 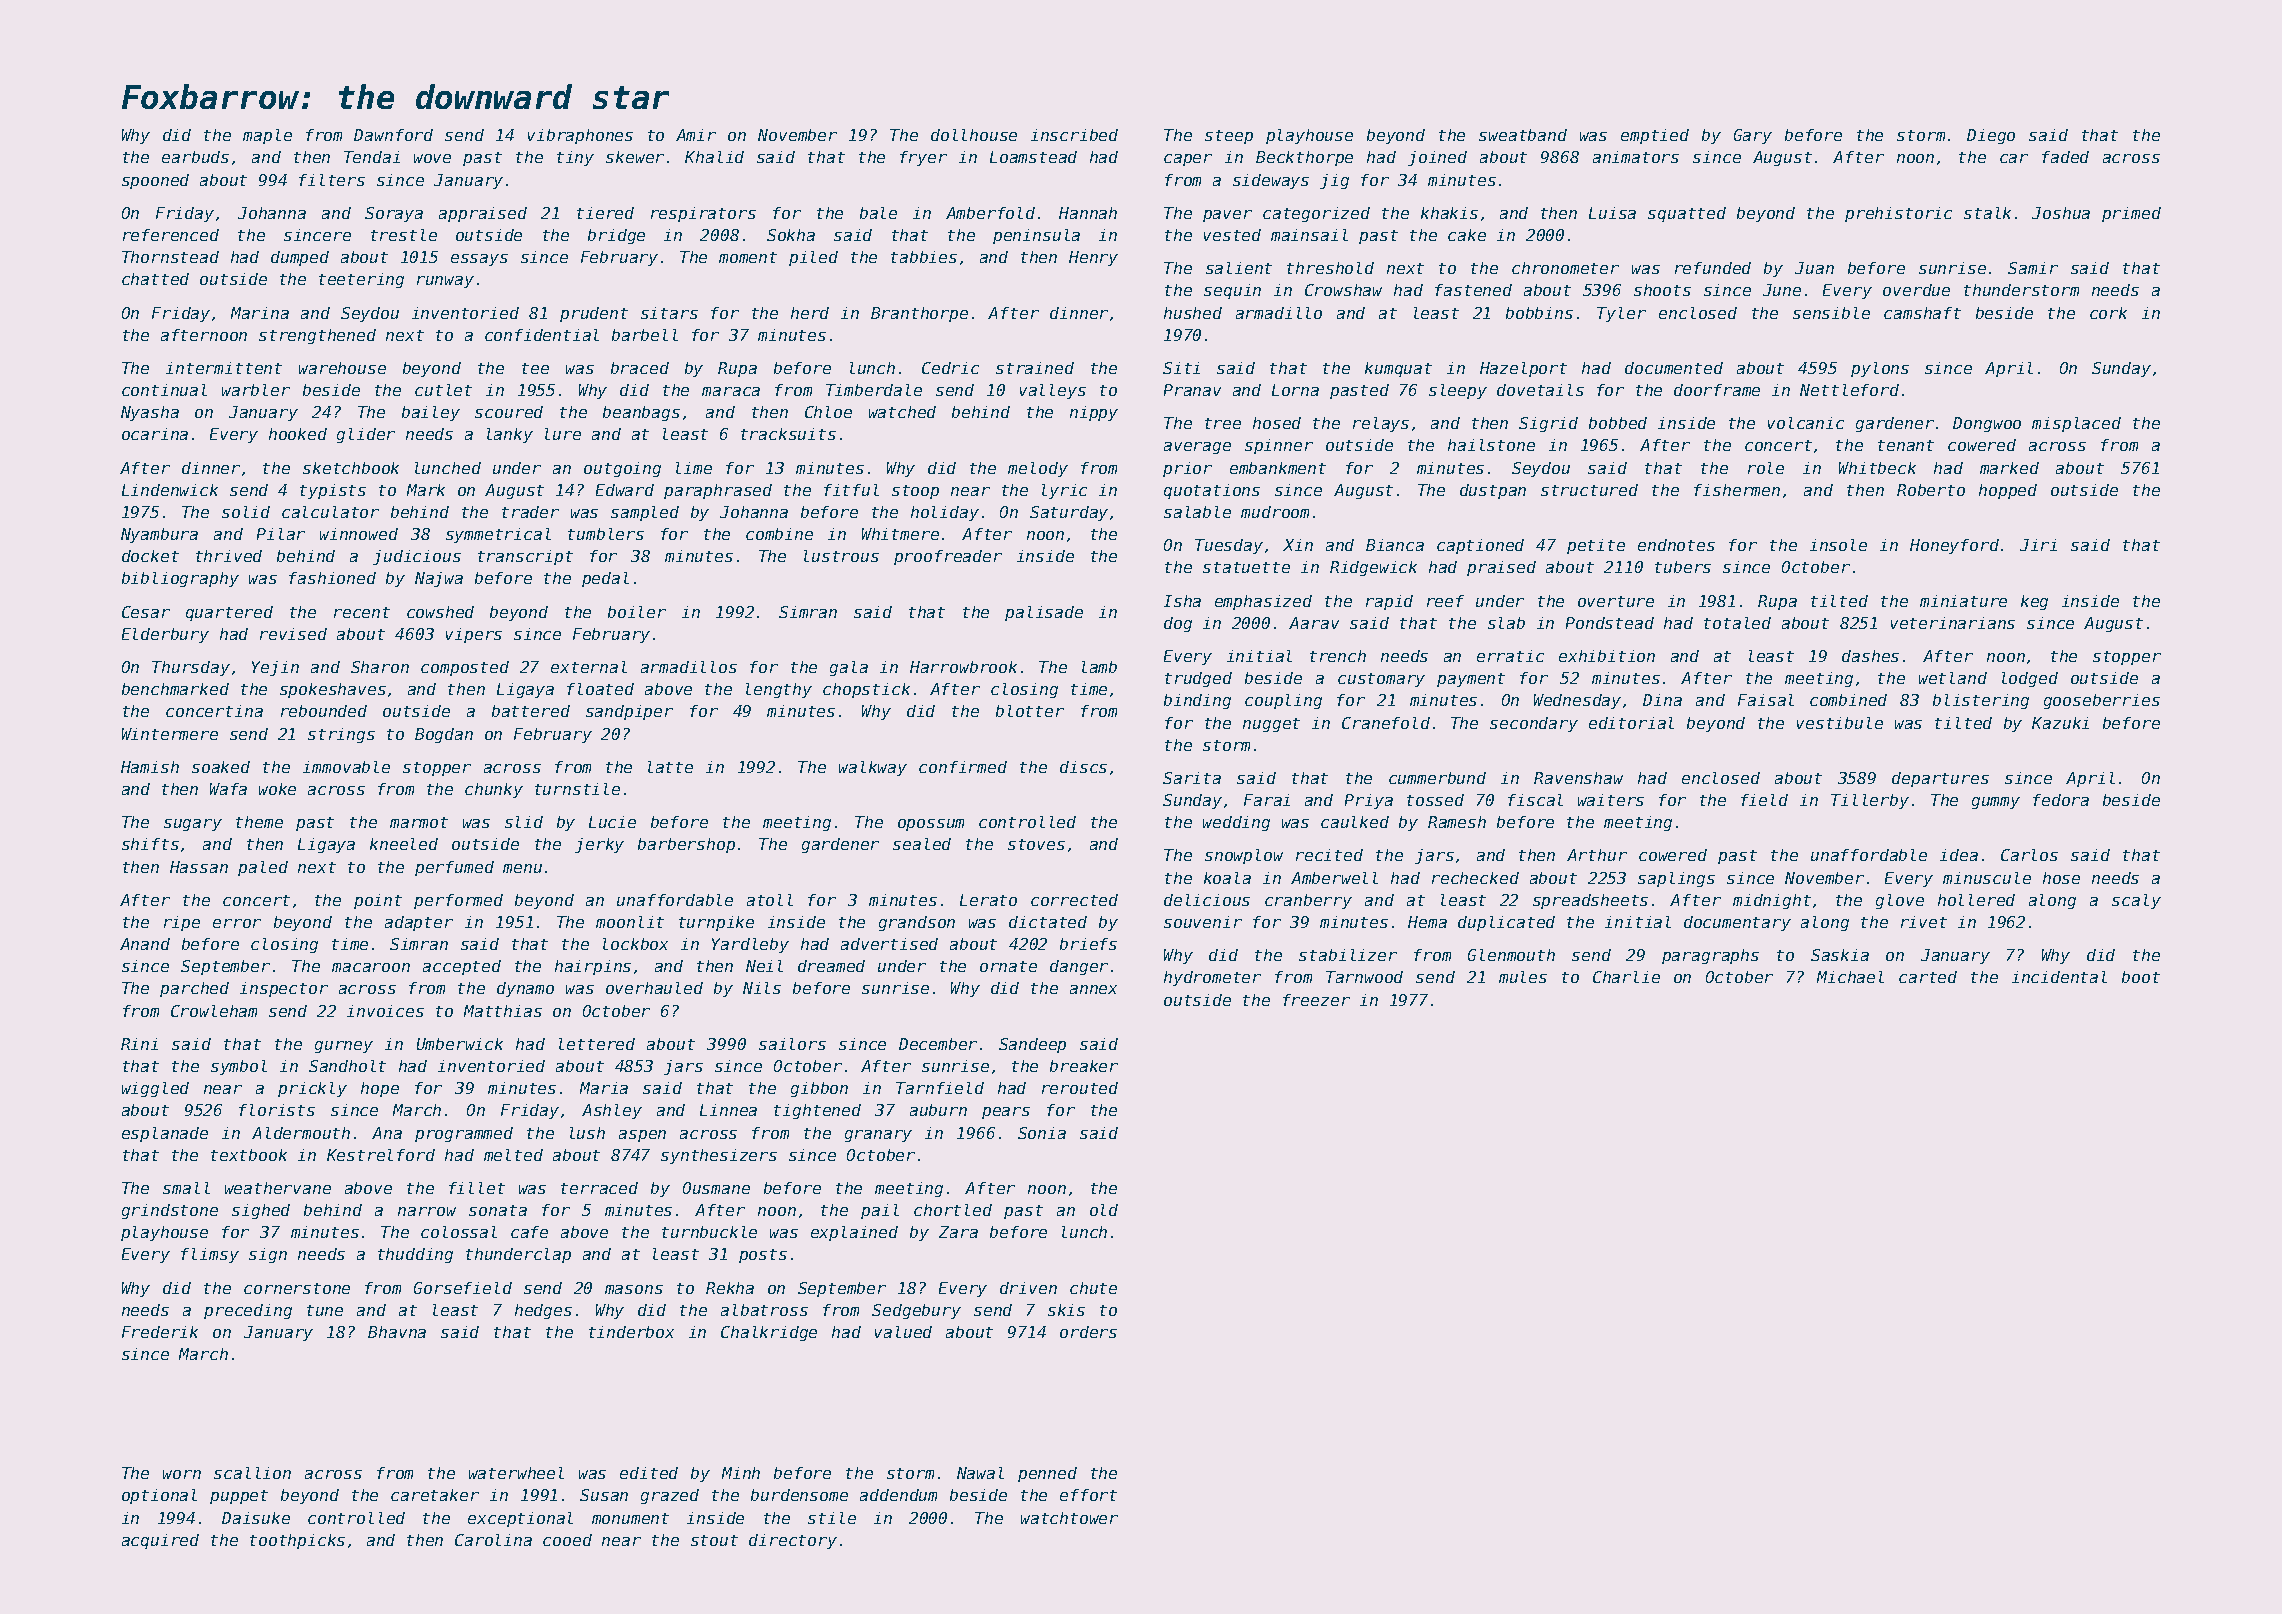 I want to click on Umberwick, so click(x=460, y=1044).
